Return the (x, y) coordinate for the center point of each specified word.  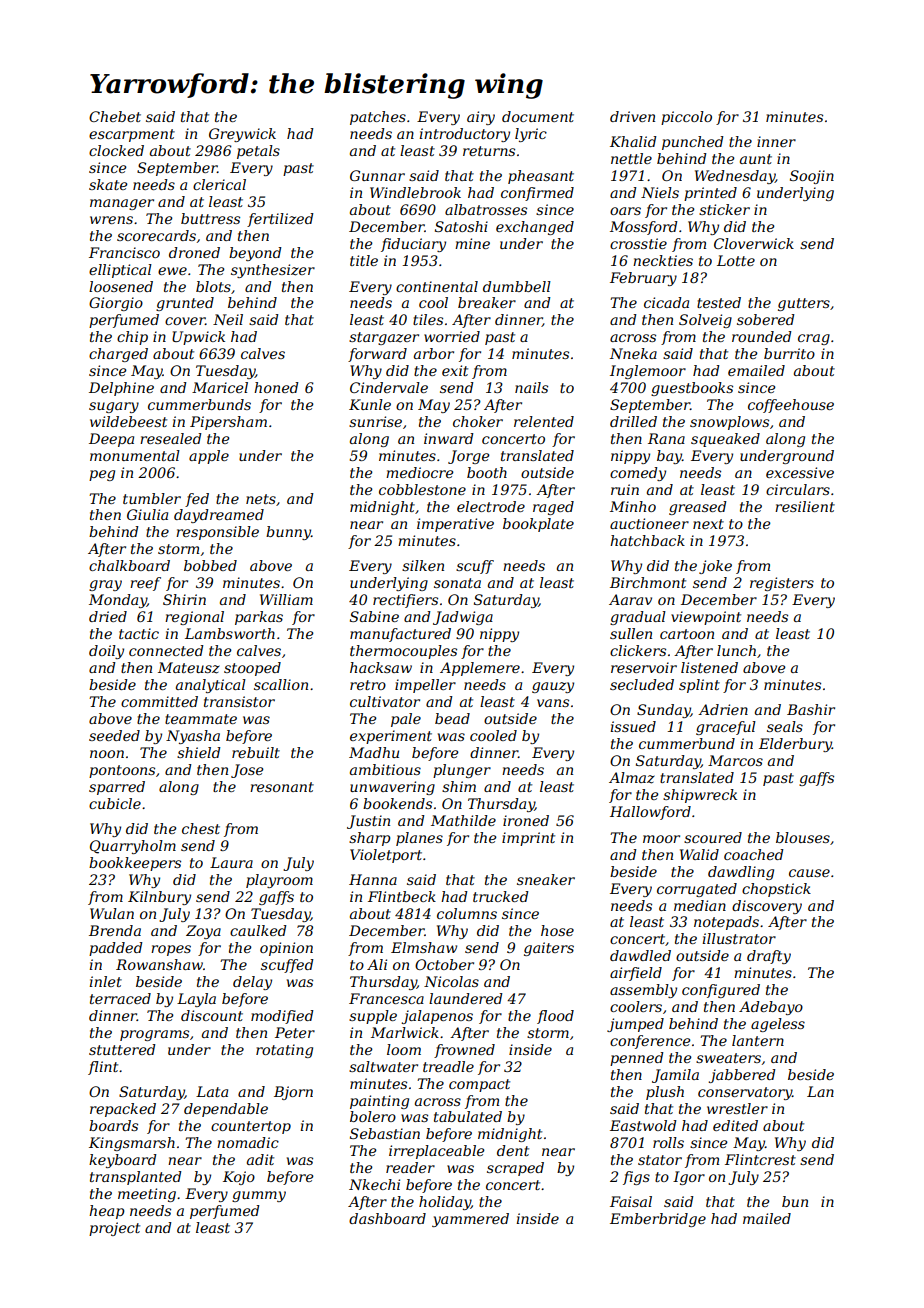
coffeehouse (791, 406)
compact (479, 1085)
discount (212, 1015)
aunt (756, 159)
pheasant (541, 177)
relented (544, 421)
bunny (288, 533)
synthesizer (273, 271)
